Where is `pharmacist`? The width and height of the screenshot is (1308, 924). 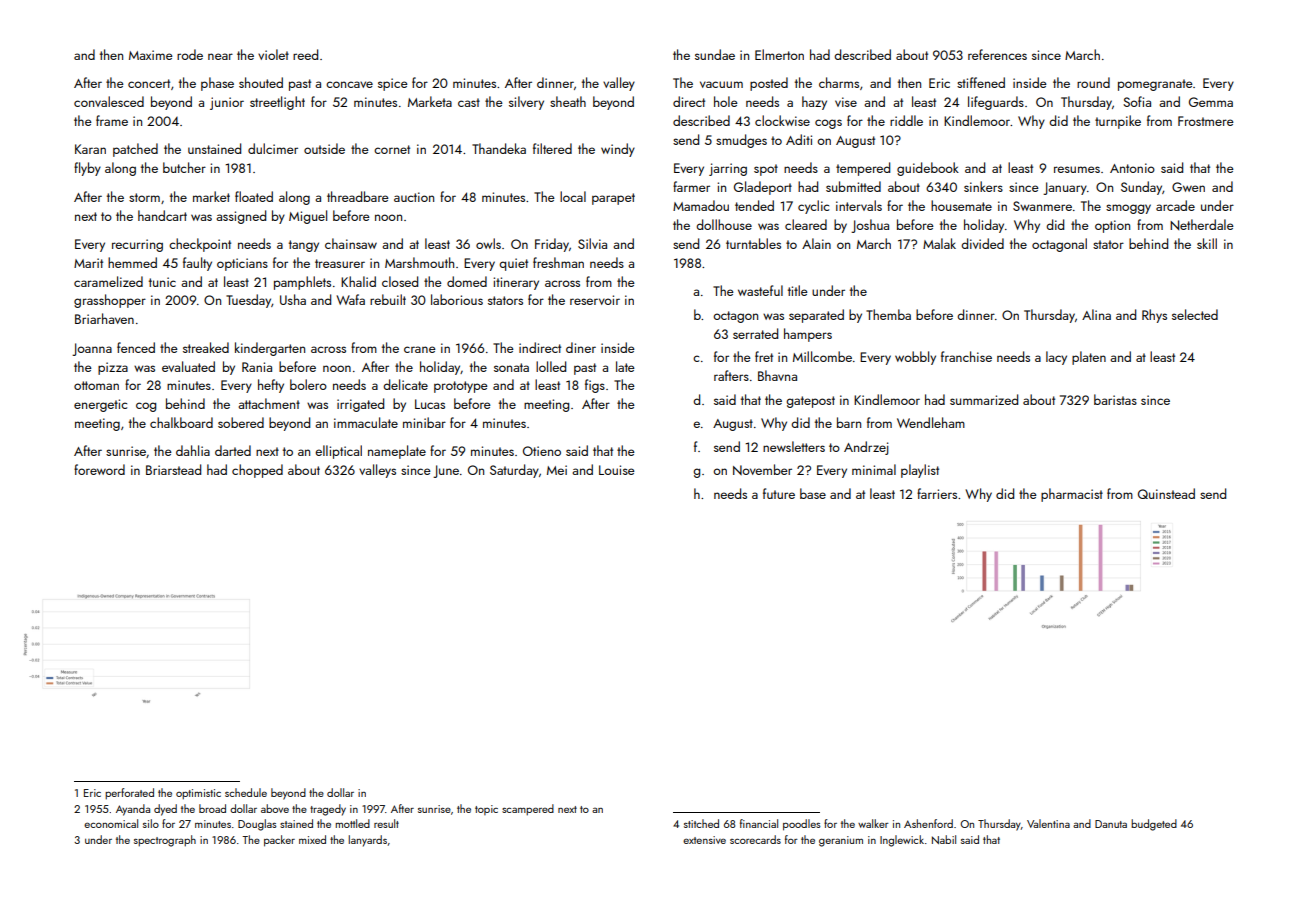
pharmacist is located at coordinates (1072, 495).
